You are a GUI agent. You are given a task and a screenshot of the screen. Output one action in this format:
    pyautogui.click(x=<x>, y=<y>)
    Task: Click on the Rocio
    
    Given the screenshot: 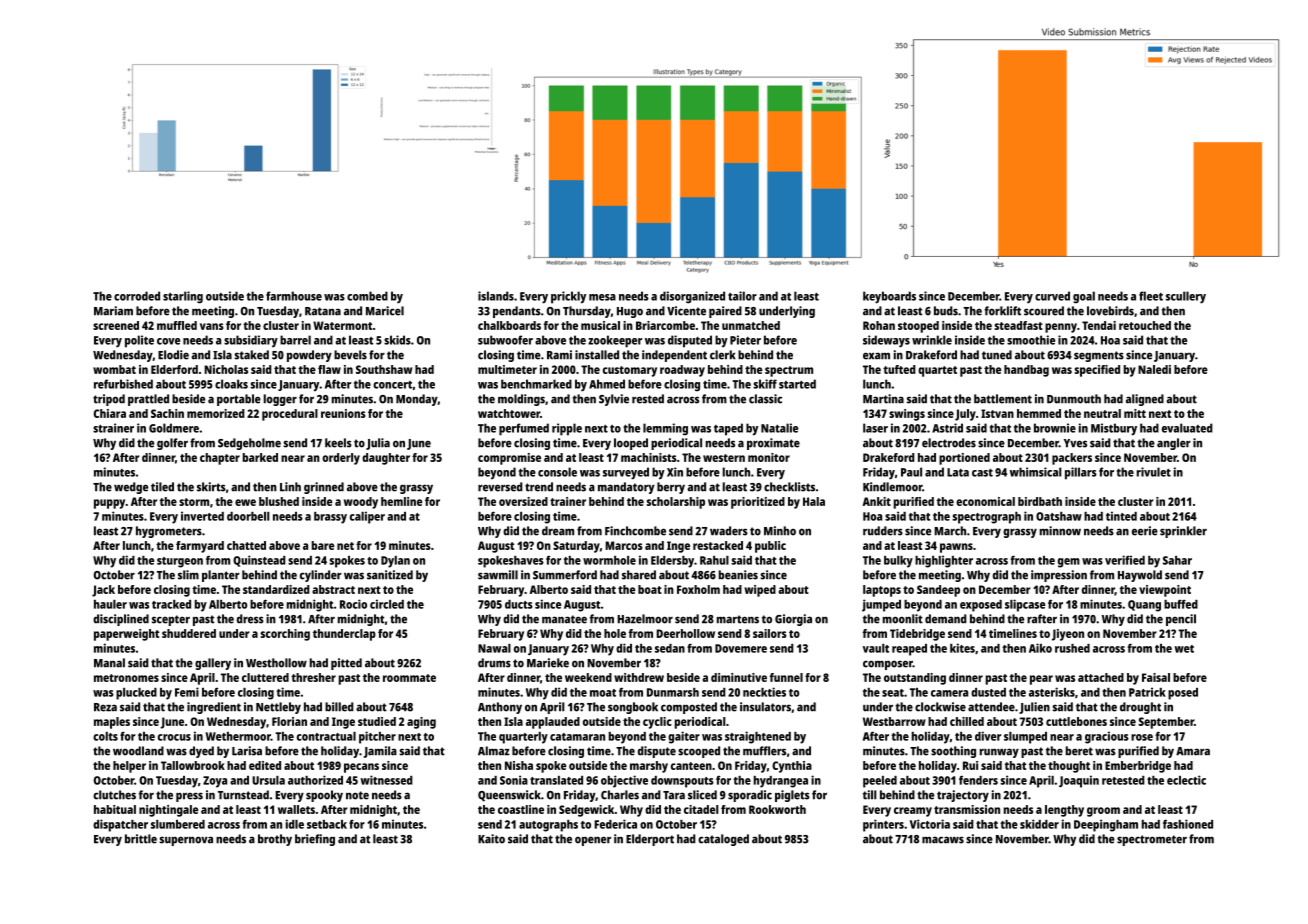 What is the action you would take?
    pyautogui.click(x=353, y=604)
